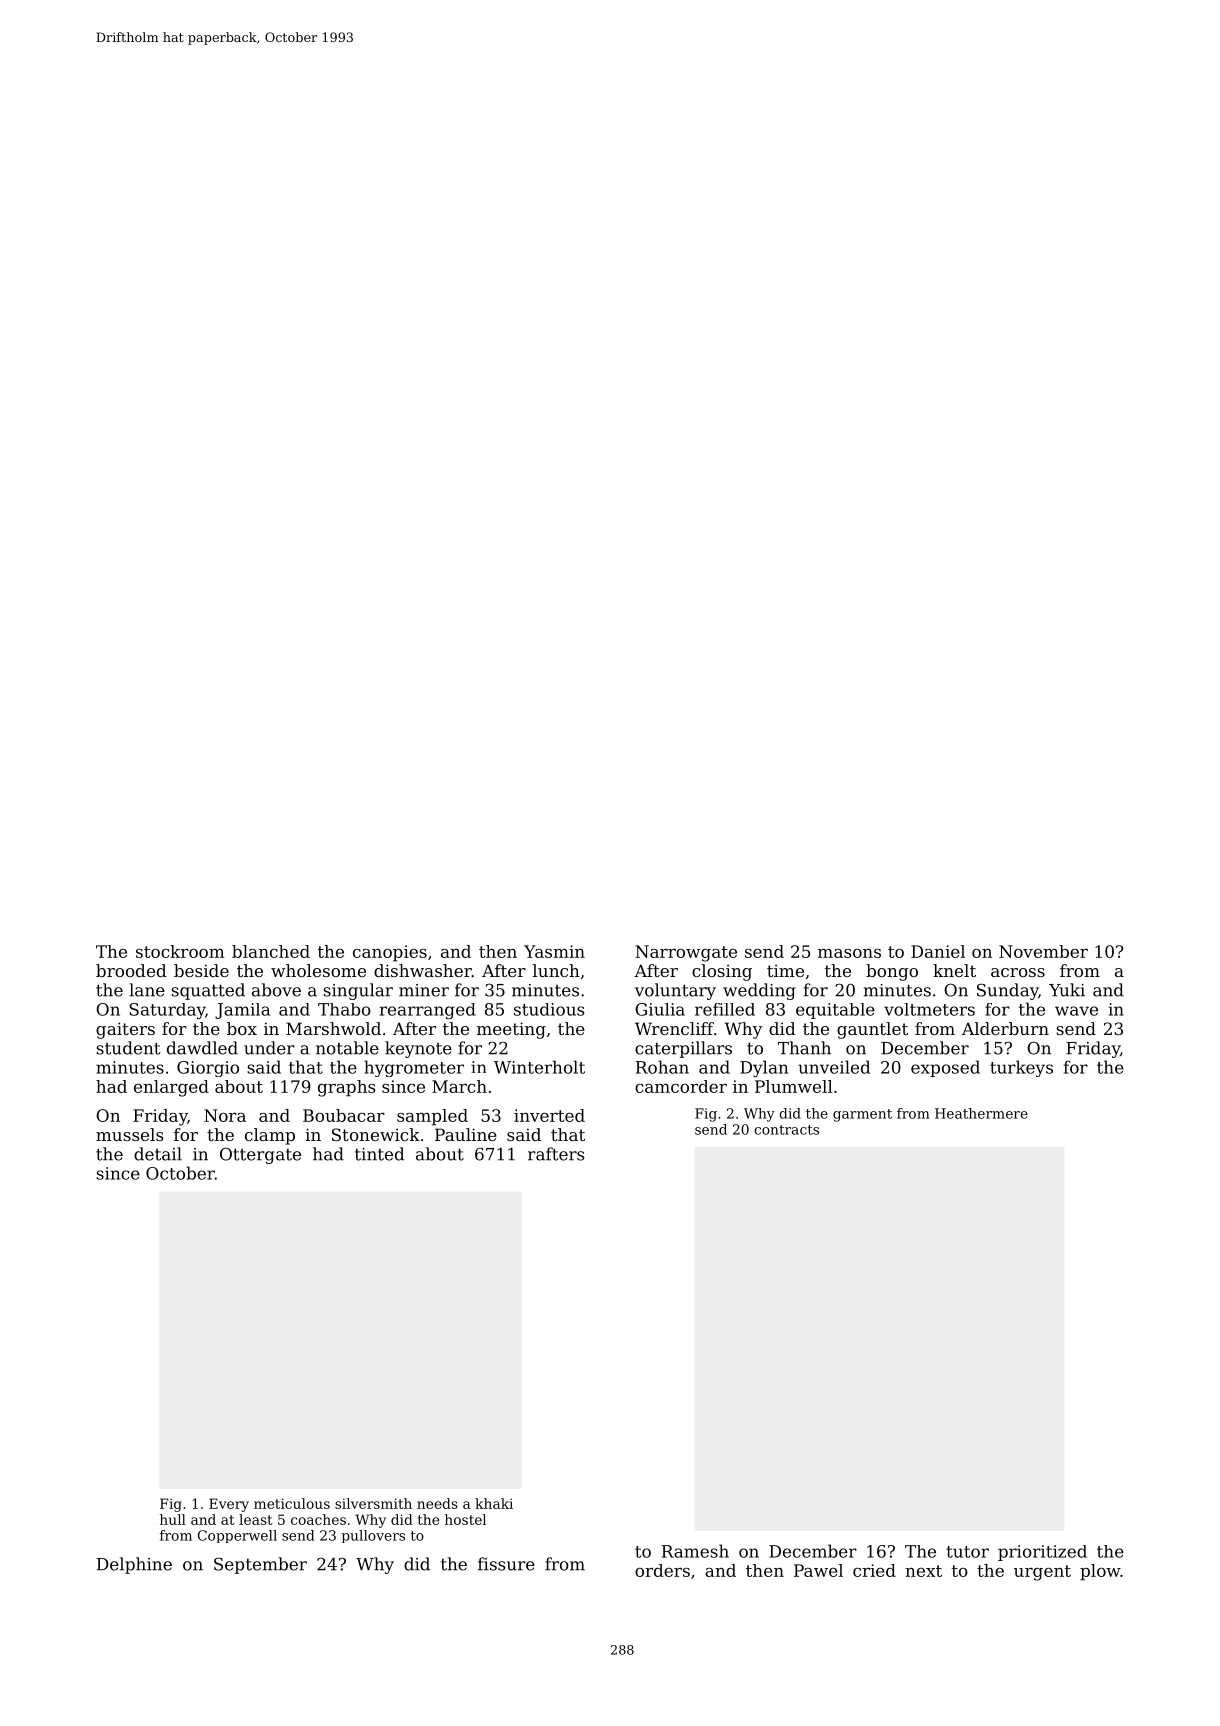 The width and height of the page is (1220, 1726). I want to click on camcorder, so click(681, 1086).
